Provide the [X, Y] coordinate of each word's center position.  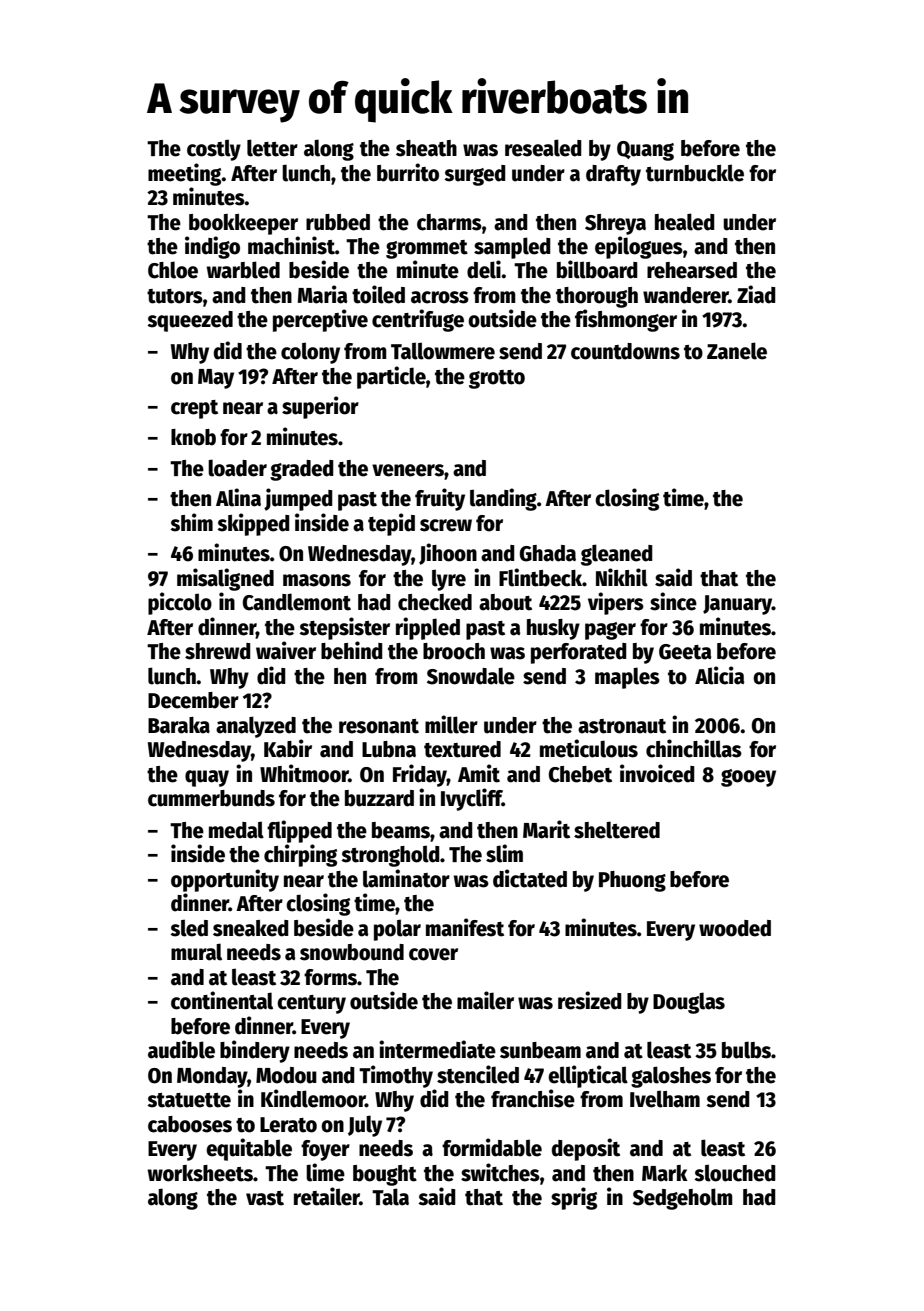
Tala [390, 1197]
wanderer [686, 295]
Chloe [173, 270]
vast [265, 1198]
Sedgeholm [683, 1199]
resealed [543, 148]
